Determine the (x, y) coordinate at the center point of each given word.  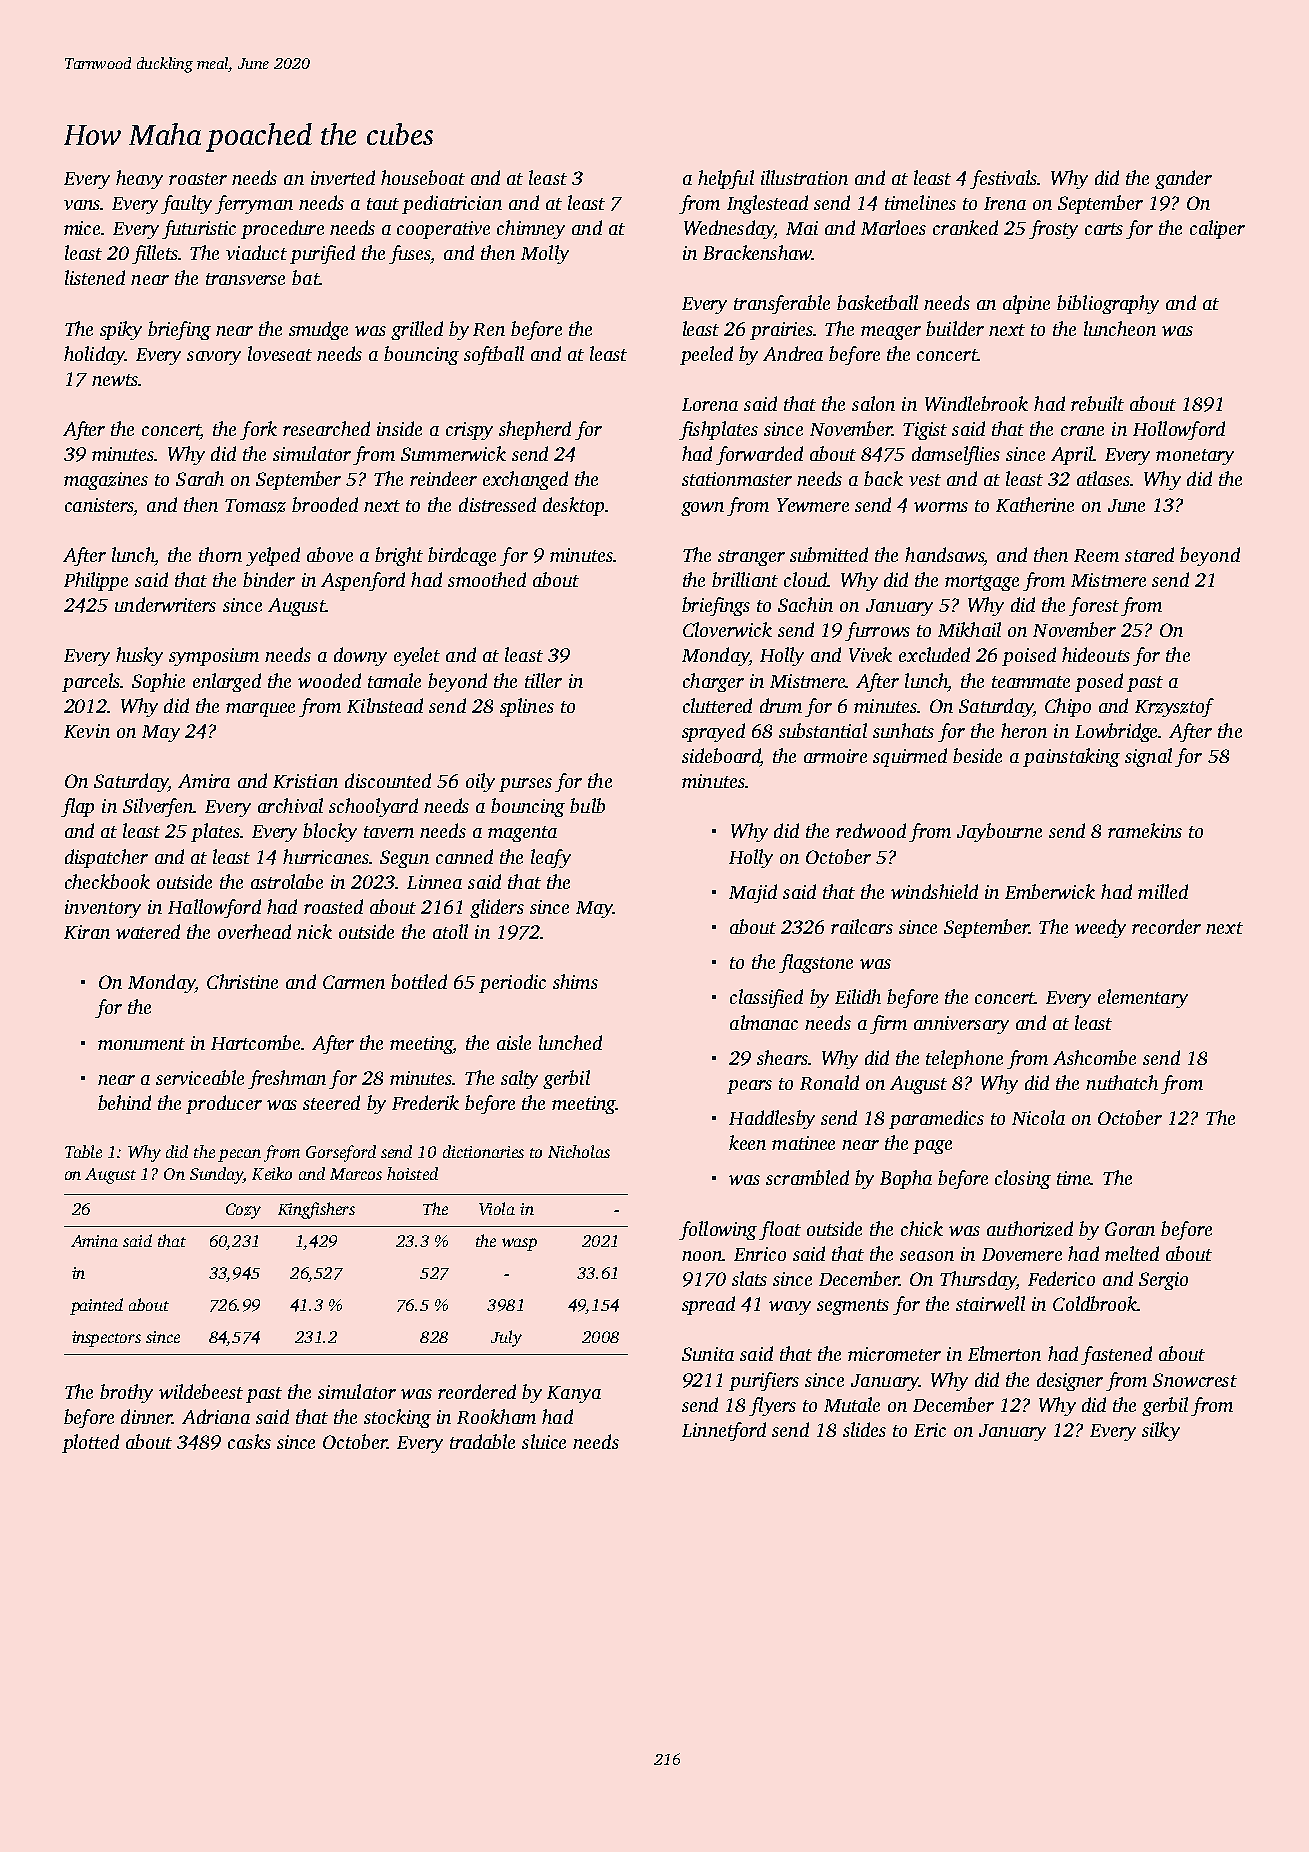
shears (782, 1057)
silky (1161, 1431)
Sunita (708, 1354)
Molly (545, 254)
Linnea (434, 882)
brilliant (745, 579)
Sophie (158, 682)
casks (249, 1441)
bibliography (1108, 304)
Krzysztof (1174, 707)
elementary (1143, 998)
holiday (94, 355)
